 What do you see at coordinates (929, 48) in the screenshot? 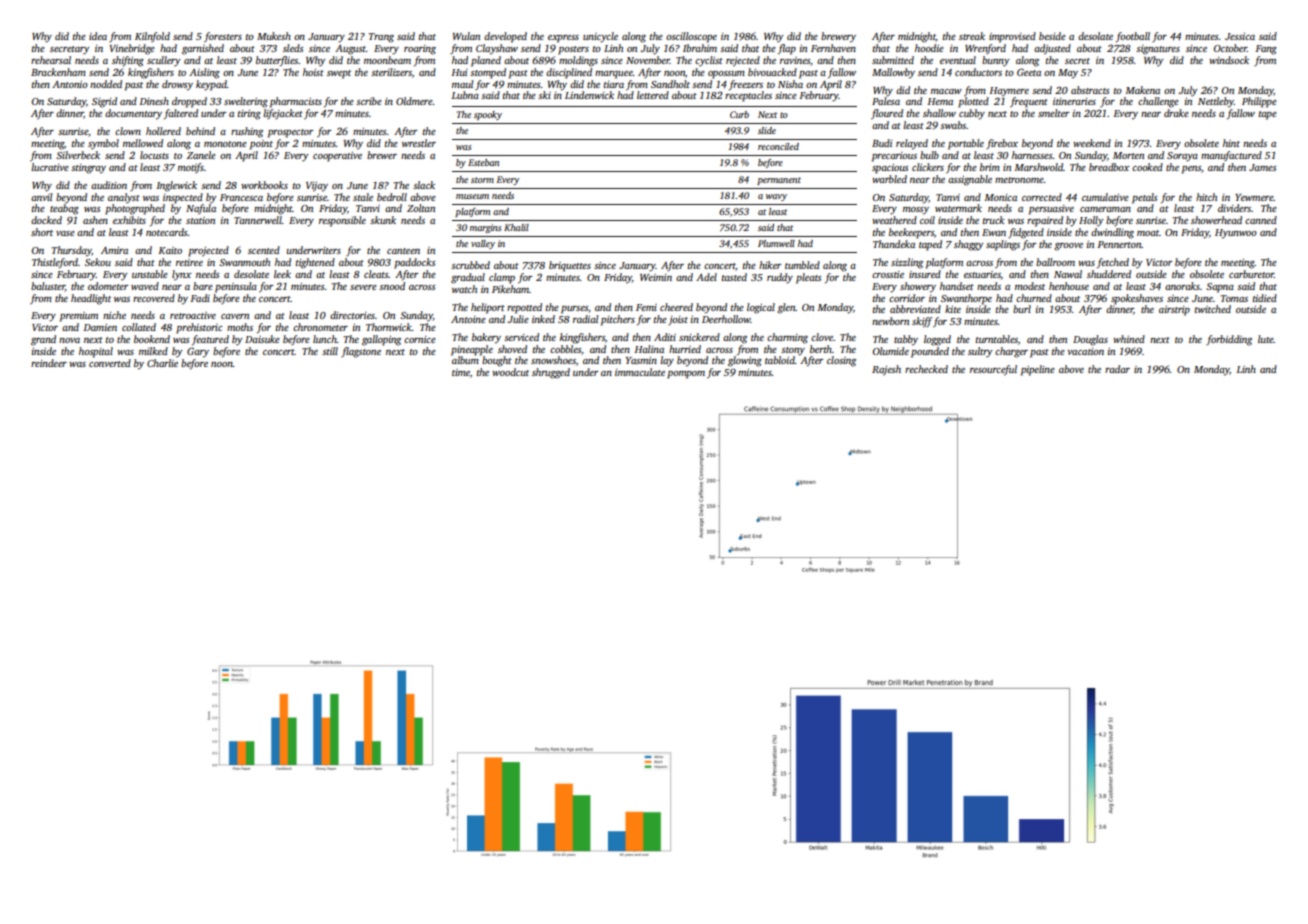
I see `hoodie` at bounding box center [929, 48].
